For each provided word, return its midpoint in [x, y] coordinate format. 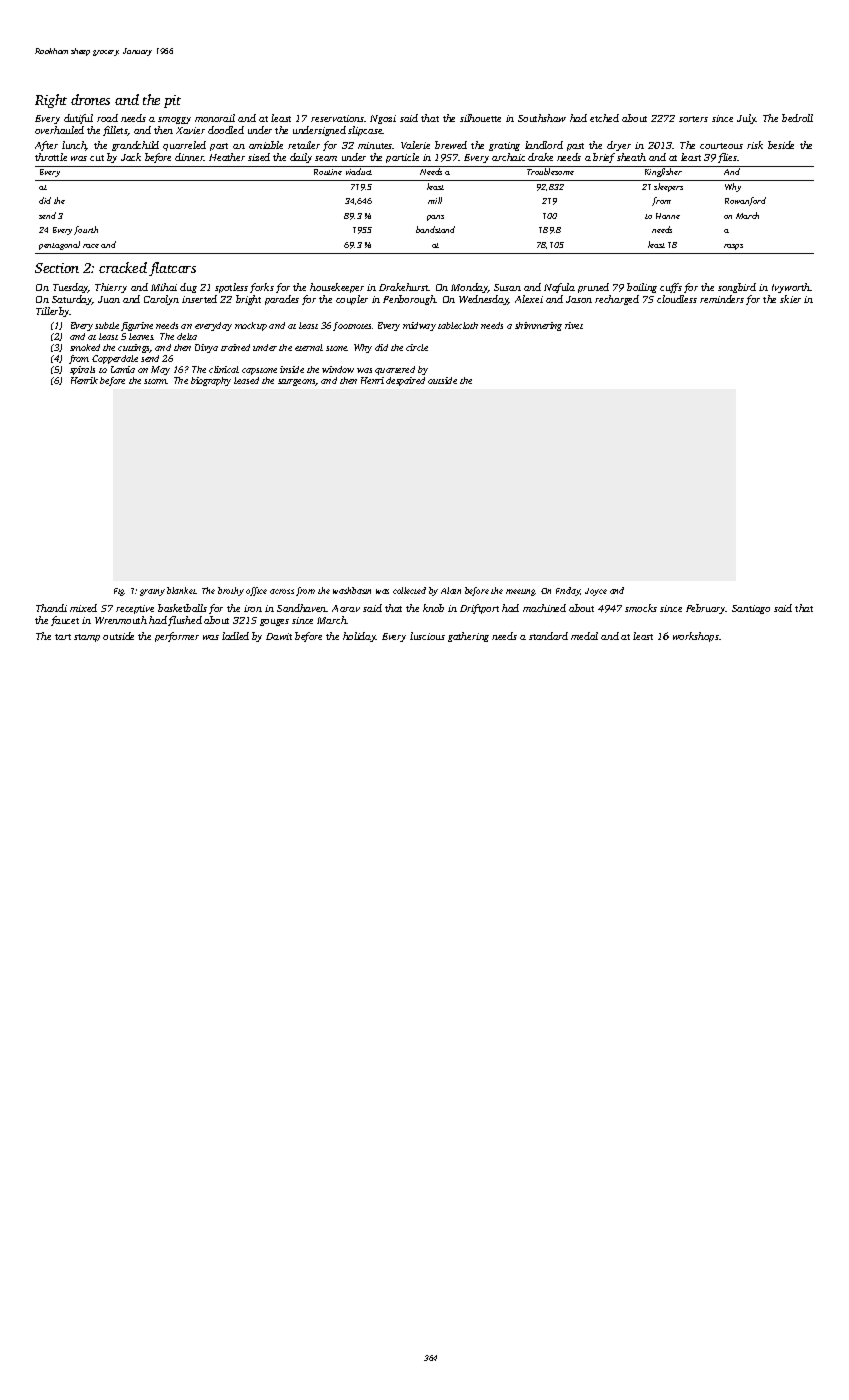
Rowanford [745, 201]
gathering [468, 637]
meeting [521, 592]
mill [435, 200]
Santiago [751, 609]
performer [177, 637]
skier [790, 299]
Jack [131, 157]
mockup [251, 326]
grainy [152, 592]
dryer [619, 146]
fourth [86, 230]
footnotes [352, 326]
